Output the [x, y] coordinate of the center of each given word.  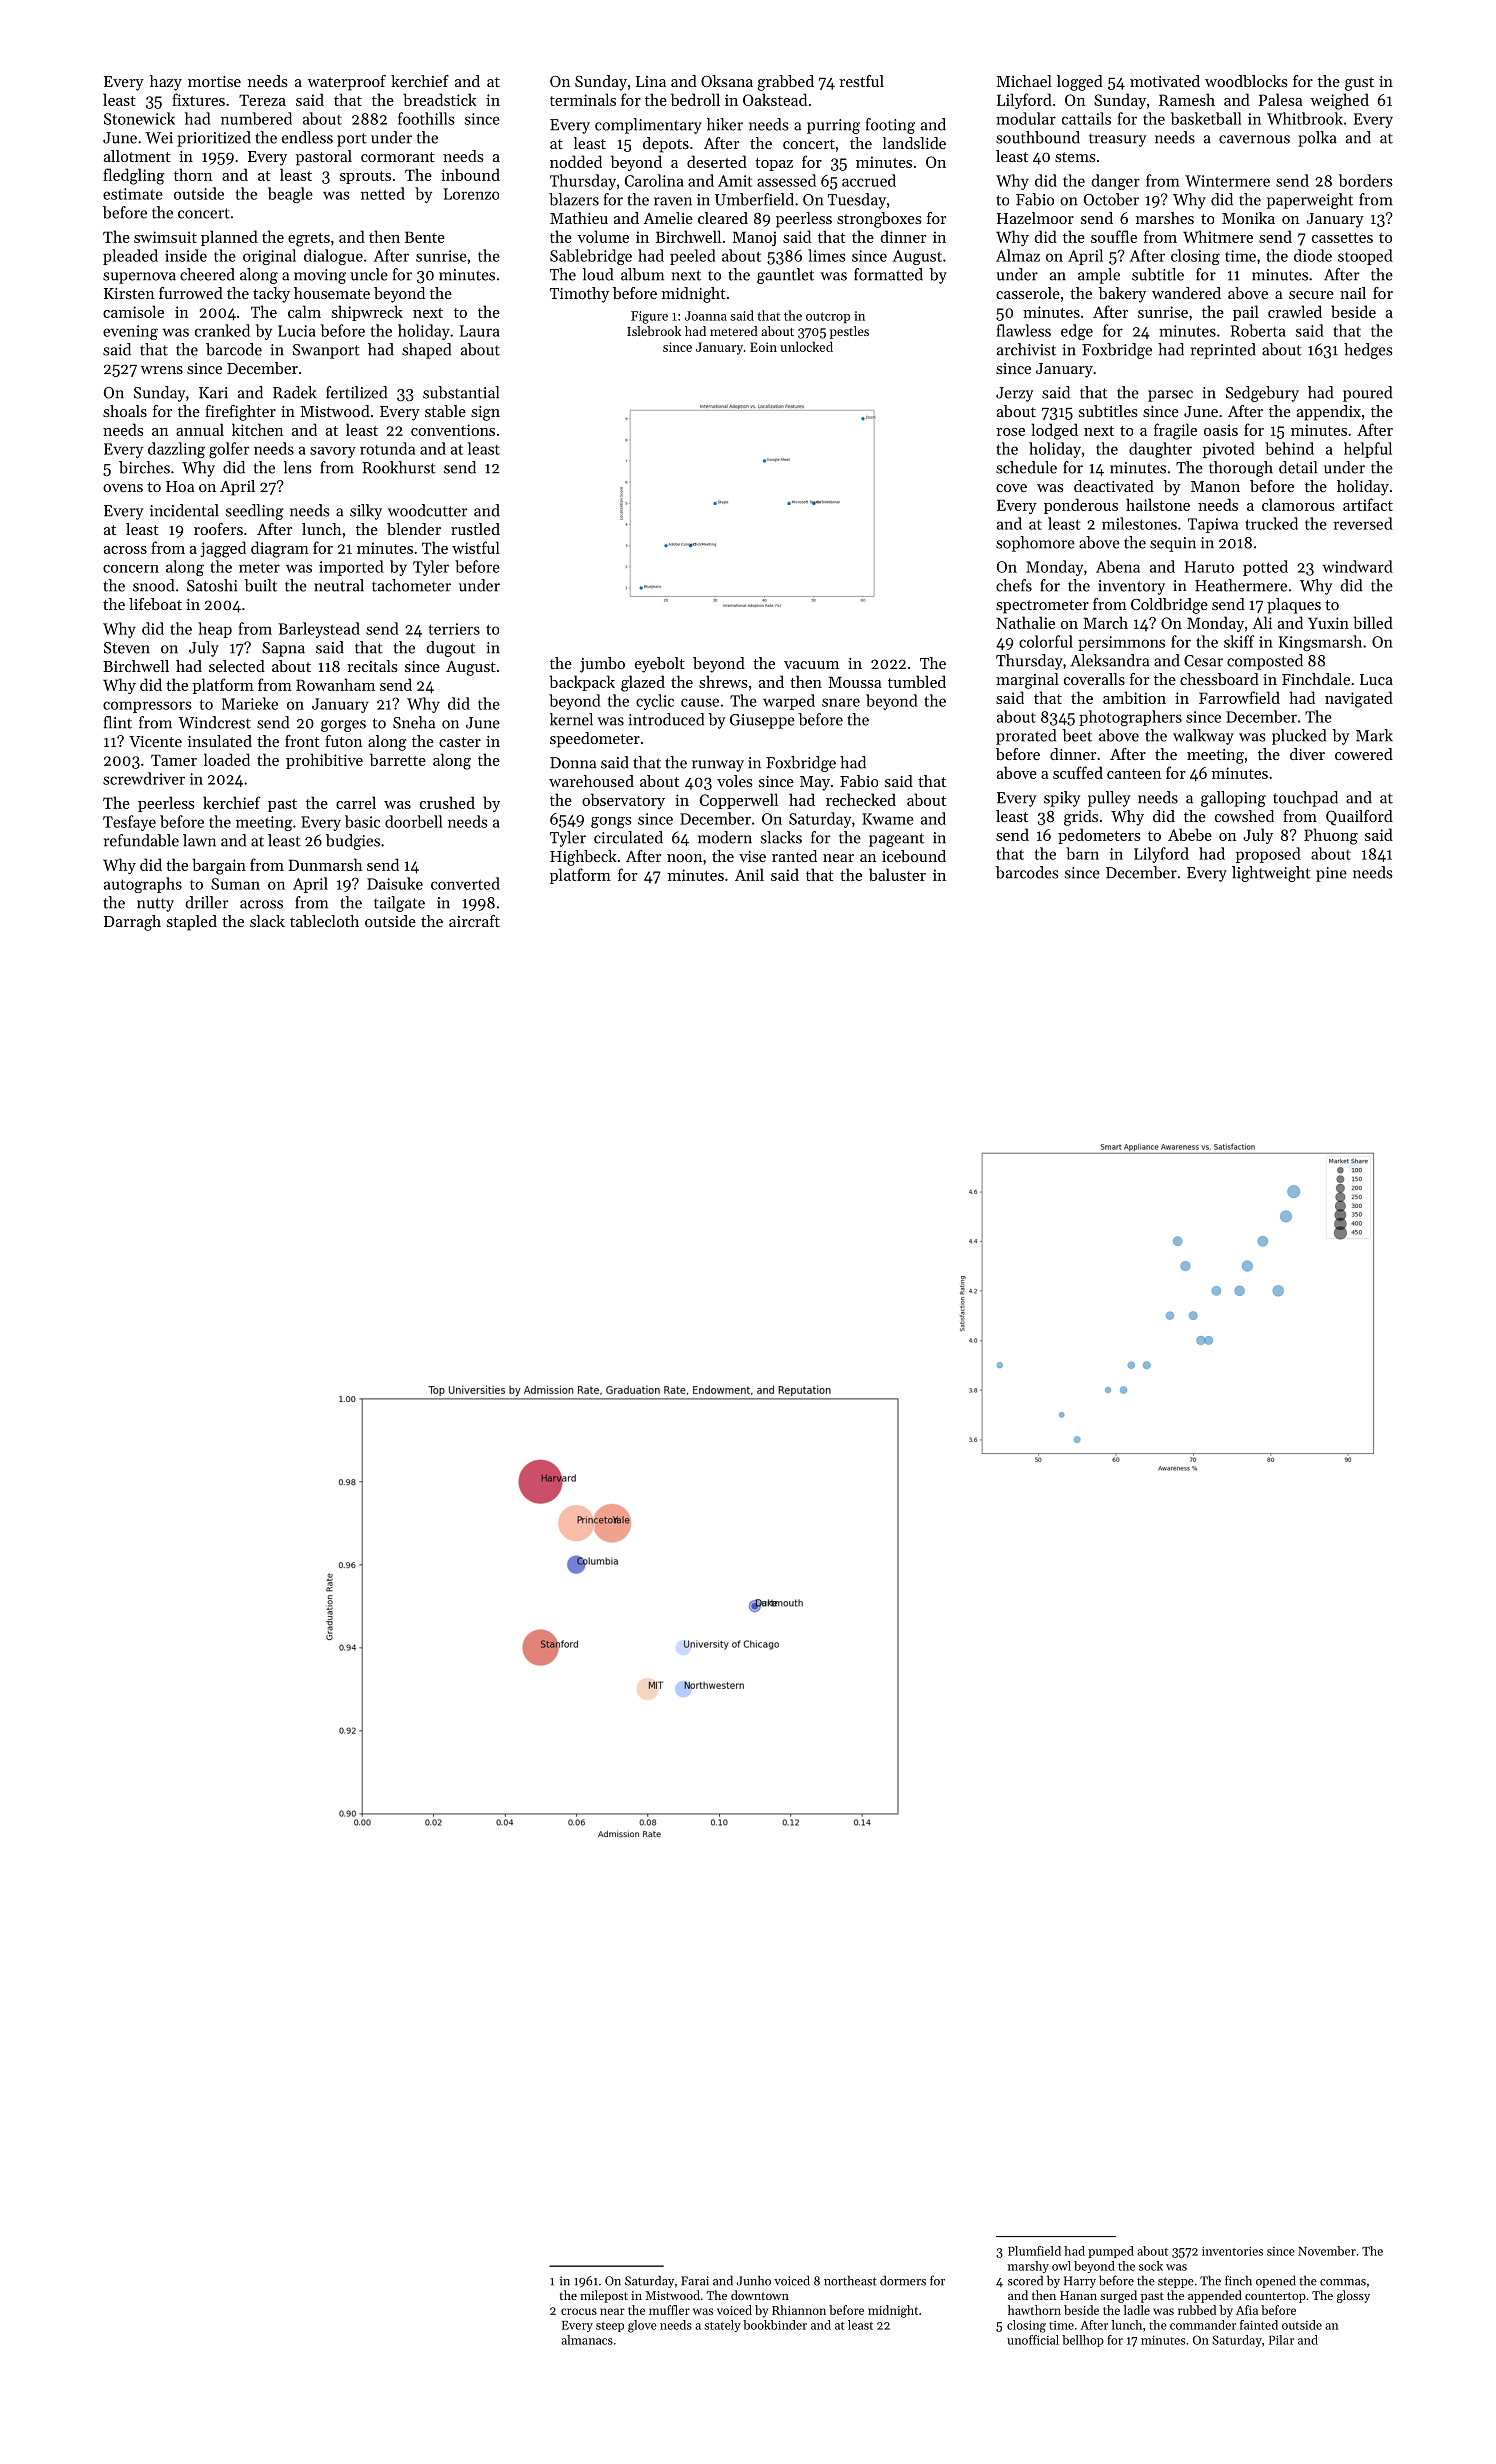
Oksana [727, 81]
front [302, 741]
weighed [1339, 101]
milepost [604, 2296]
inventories [1232, 2251]
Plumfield [1034, 2251]
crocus [579, 2311]
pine [1331, 874]
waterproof [347, 83]
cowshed [1244, 816]
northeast [850, 2280]
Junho [754, 2280]
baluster [897, 874]
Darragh [132, 923]
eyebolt [660, 665]
